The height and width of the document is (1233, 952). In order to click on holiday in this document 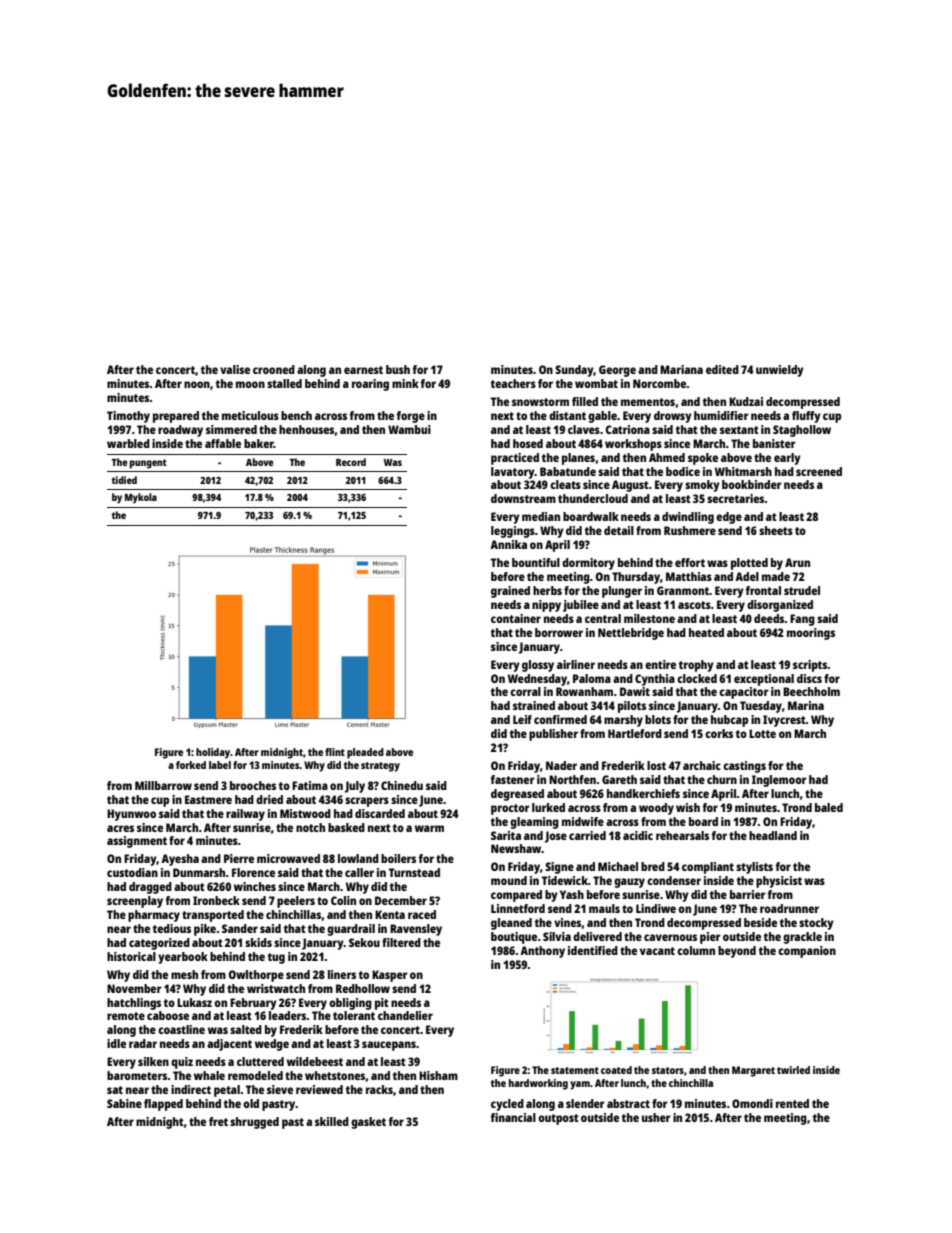, I will do `click(213, 753)`.
